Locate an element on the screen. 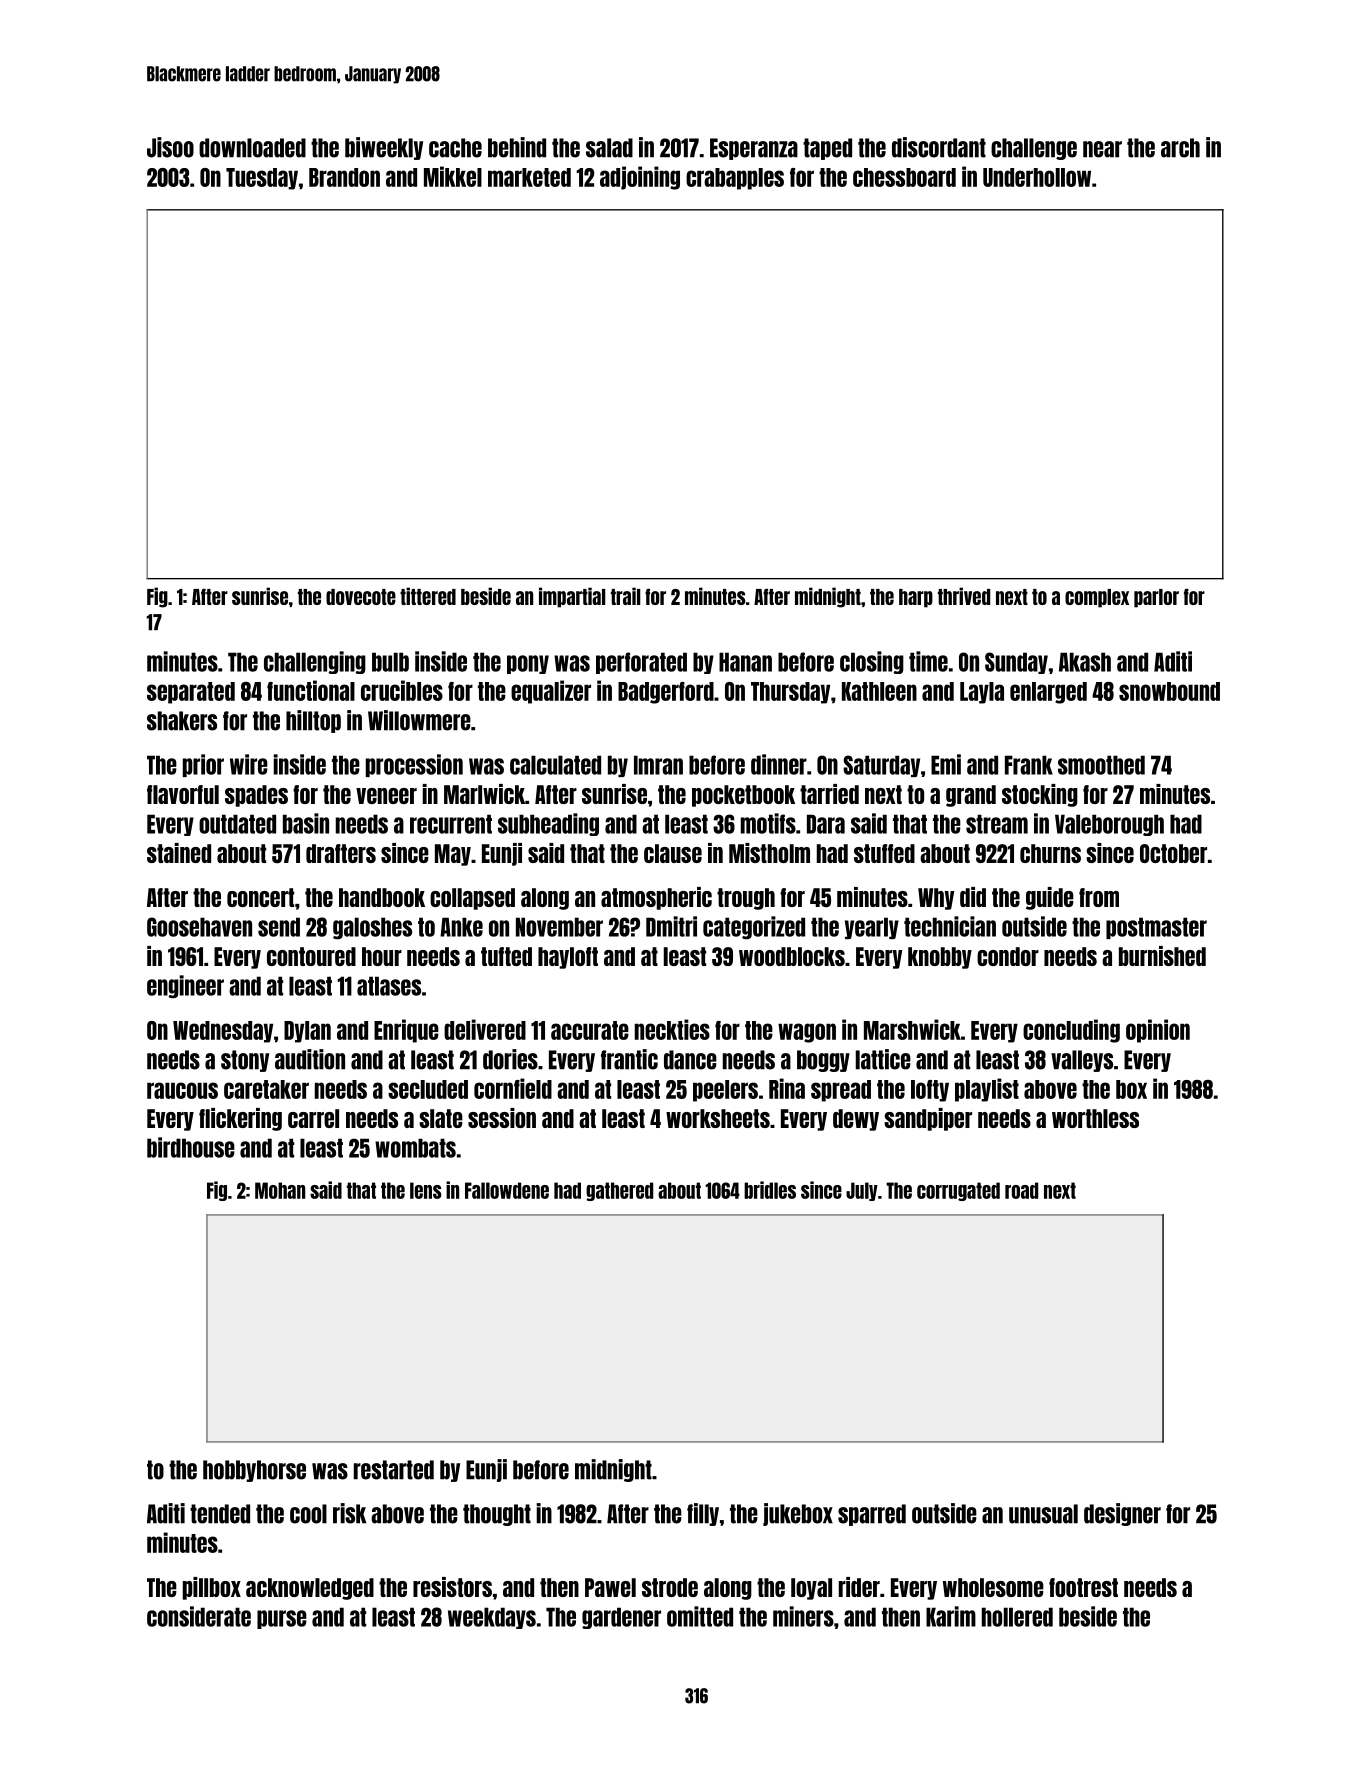  November is located at coordinates (559, 927).
